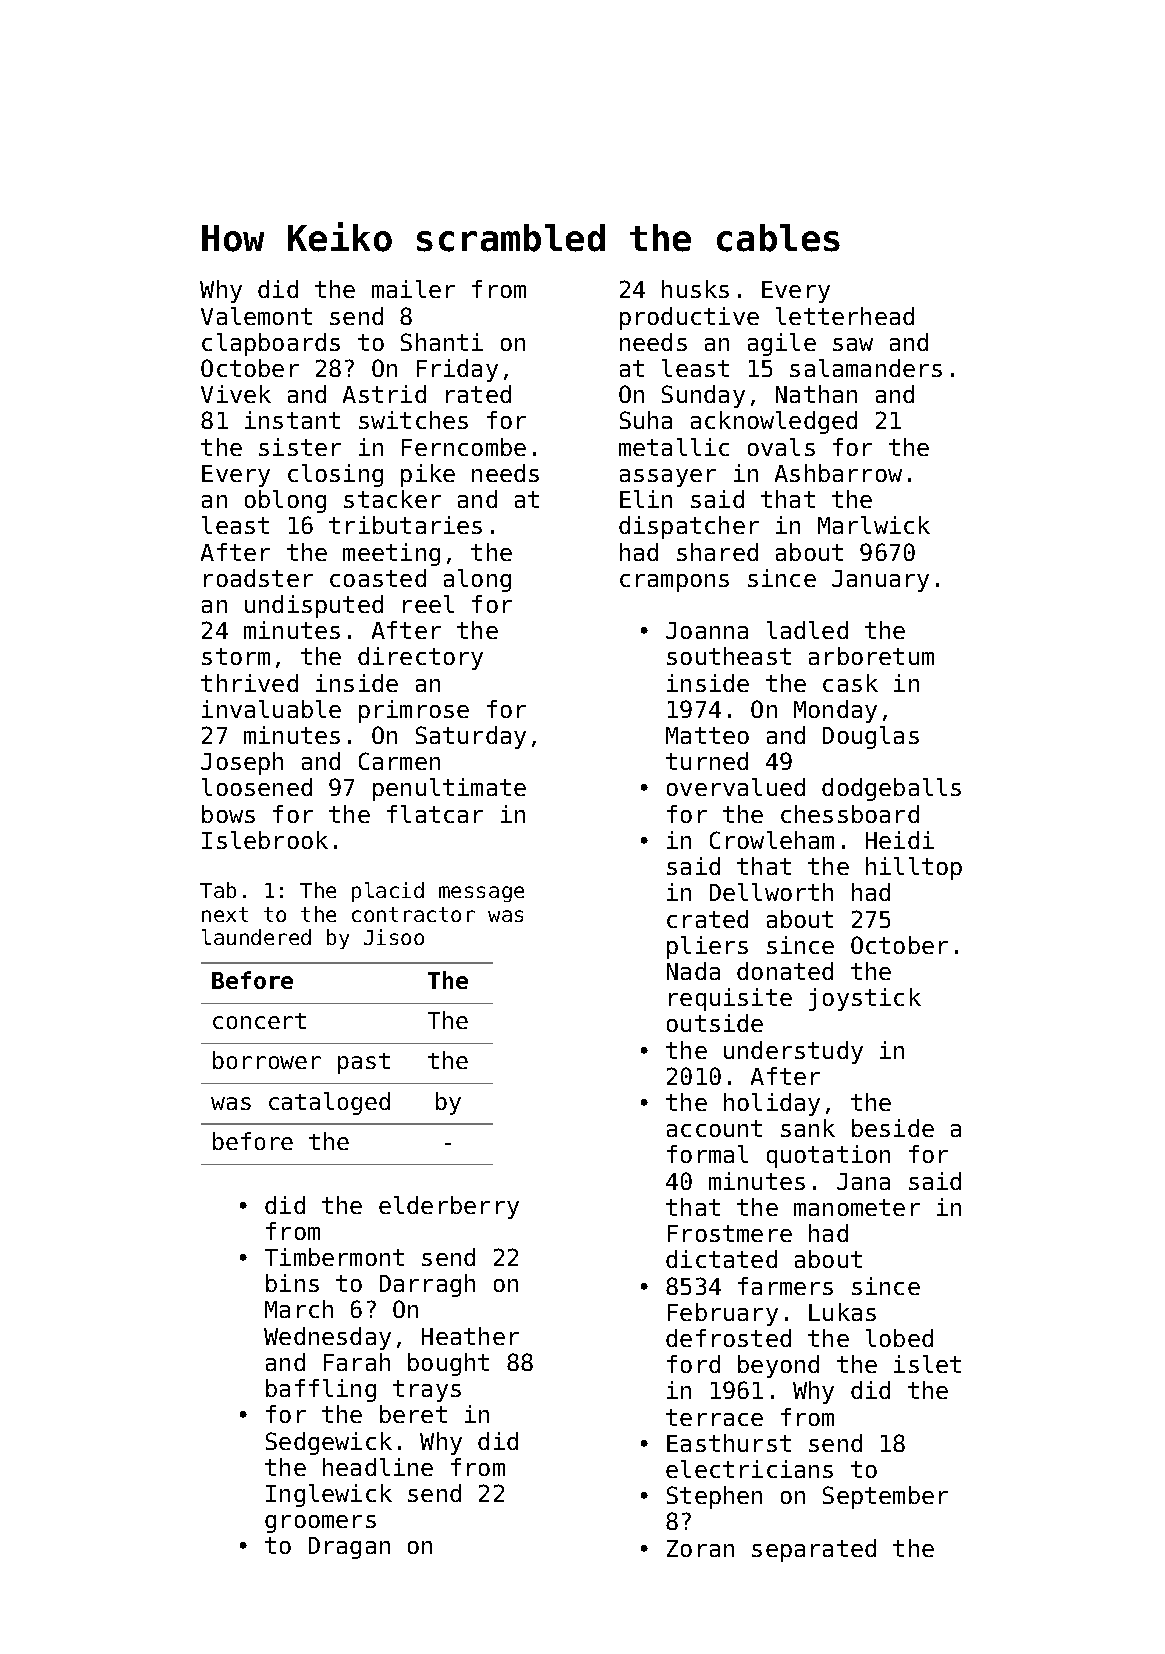 The image size is (1165, 1654). What do you see at coordinates (695, 289) in the image?
I see `husks` at bounding box center [695, 289].
